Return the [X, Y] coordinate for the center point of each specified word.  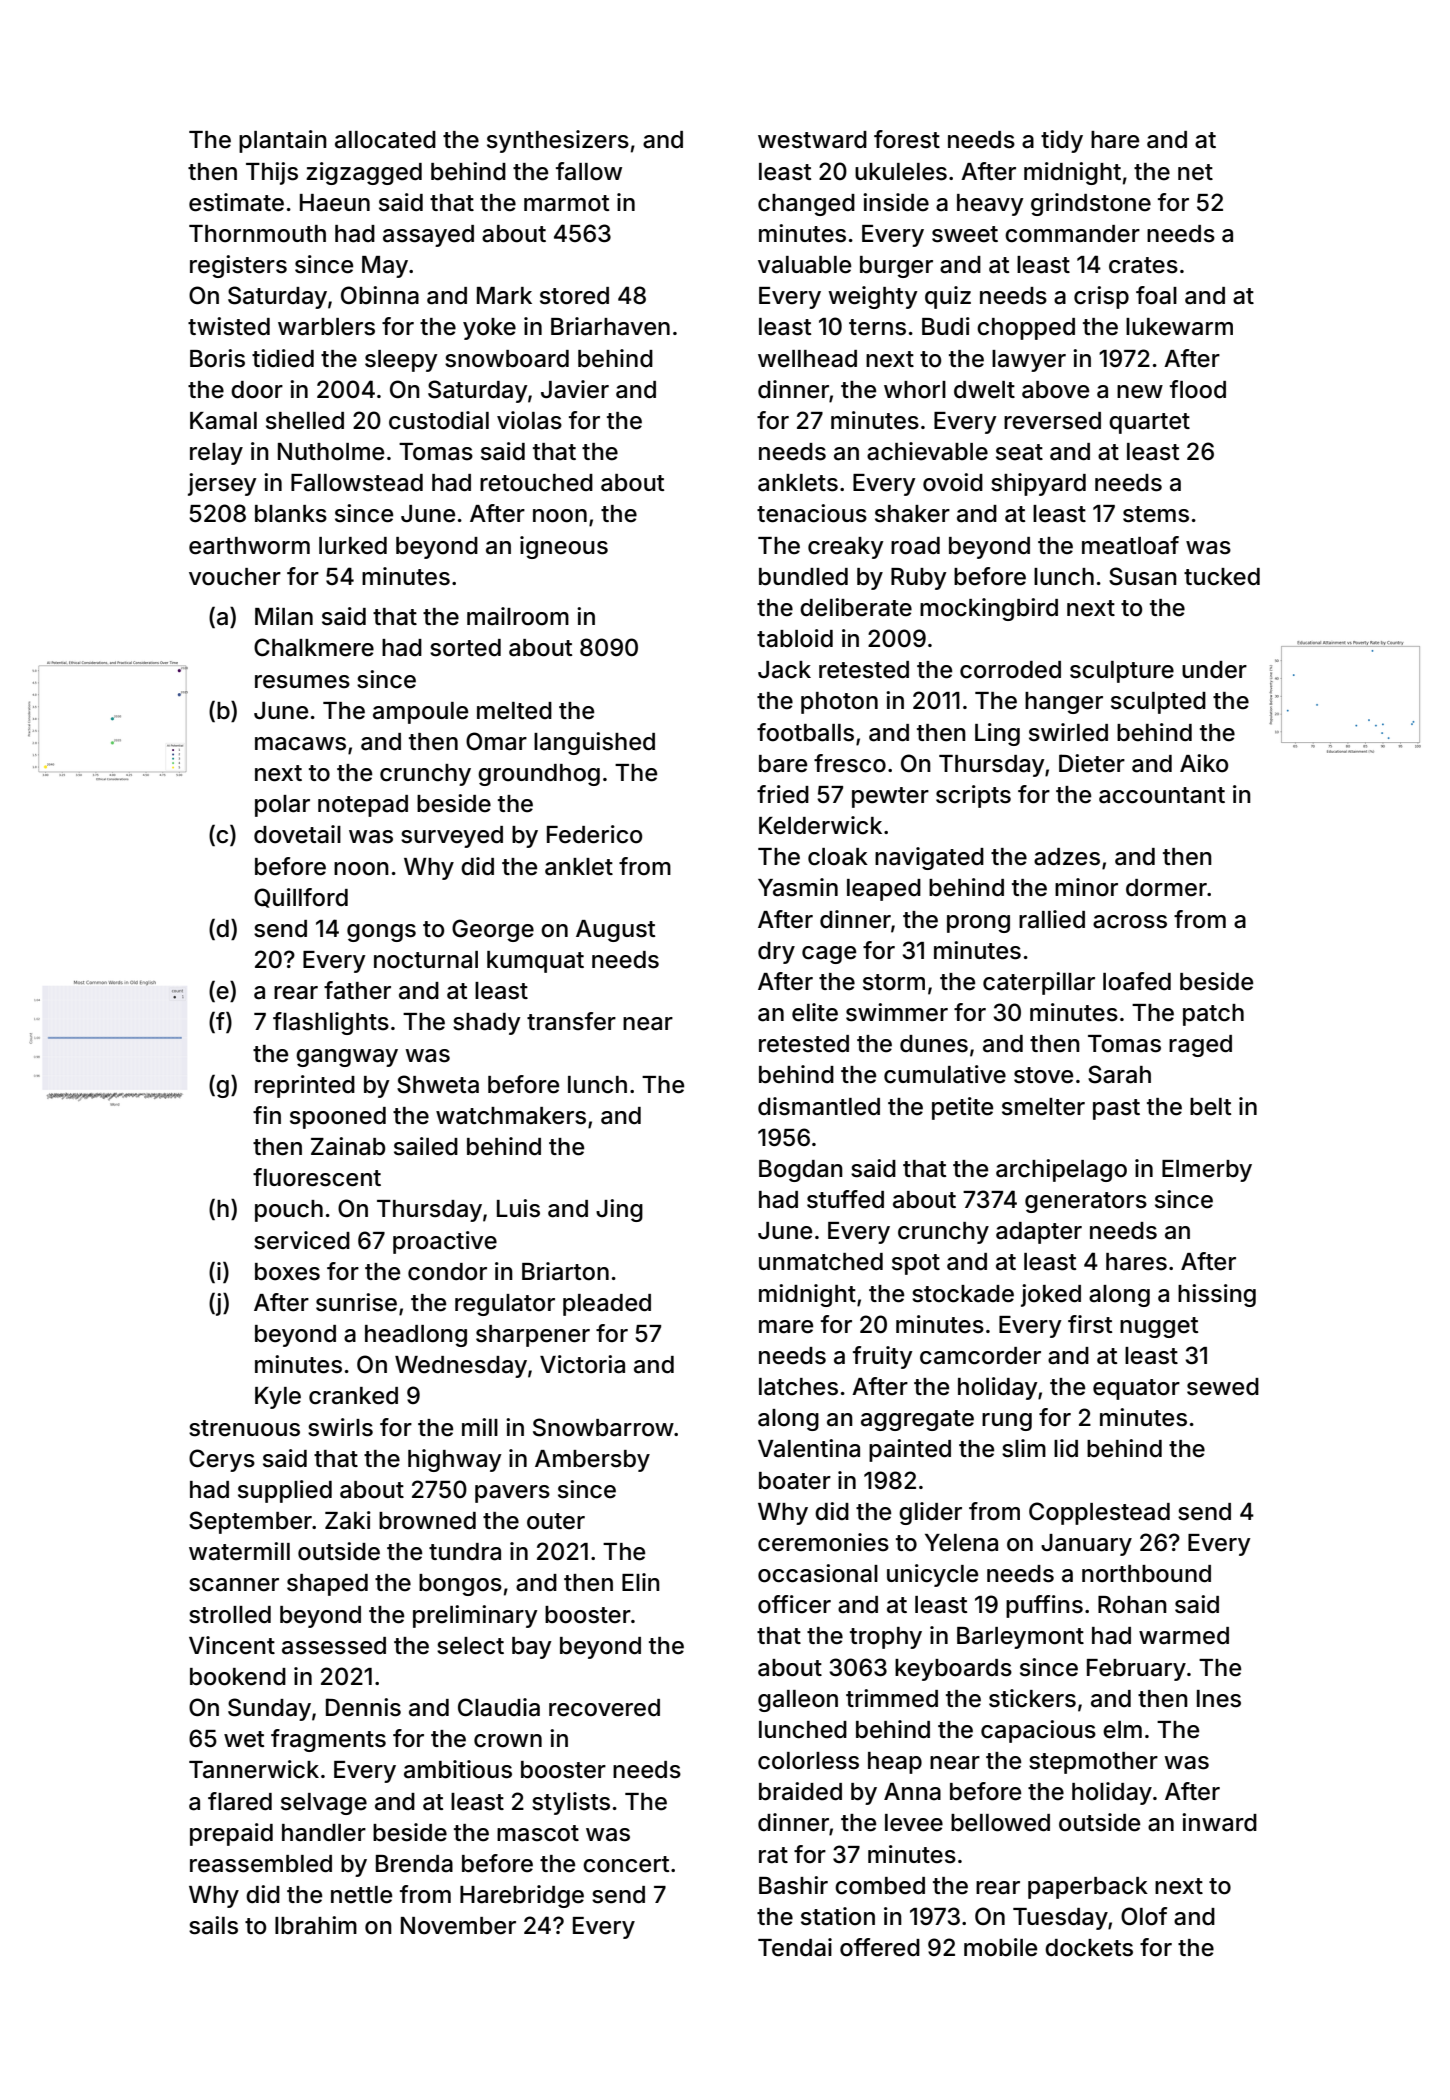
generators [1086, 1202]
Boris [217, 358]
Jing [619, 1210]
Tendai [795, 1947]
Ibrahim [316, 1925]
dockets [1089, 1948]
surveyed [452, 837]
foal [1156, 295]
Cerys [222, 1460]
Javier [575, 389]
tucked [1222, 577]
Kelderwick [820, 825]
